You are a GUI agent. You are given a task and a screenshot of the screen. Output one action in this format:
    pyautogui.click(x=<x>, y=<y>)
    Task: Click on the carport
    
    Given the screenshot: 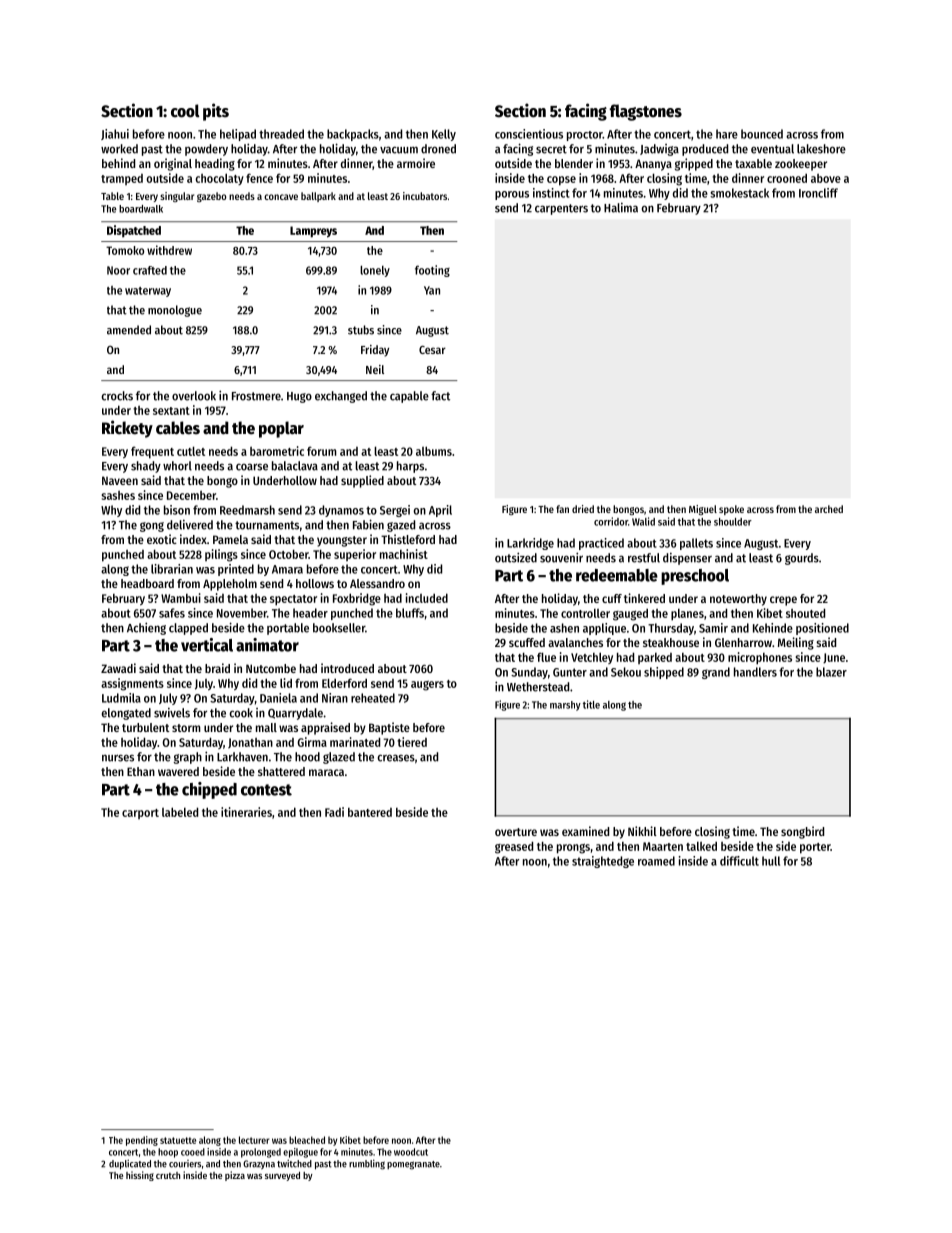 What is the action you would take?
    pyautogui.click(x=140, y=814)
